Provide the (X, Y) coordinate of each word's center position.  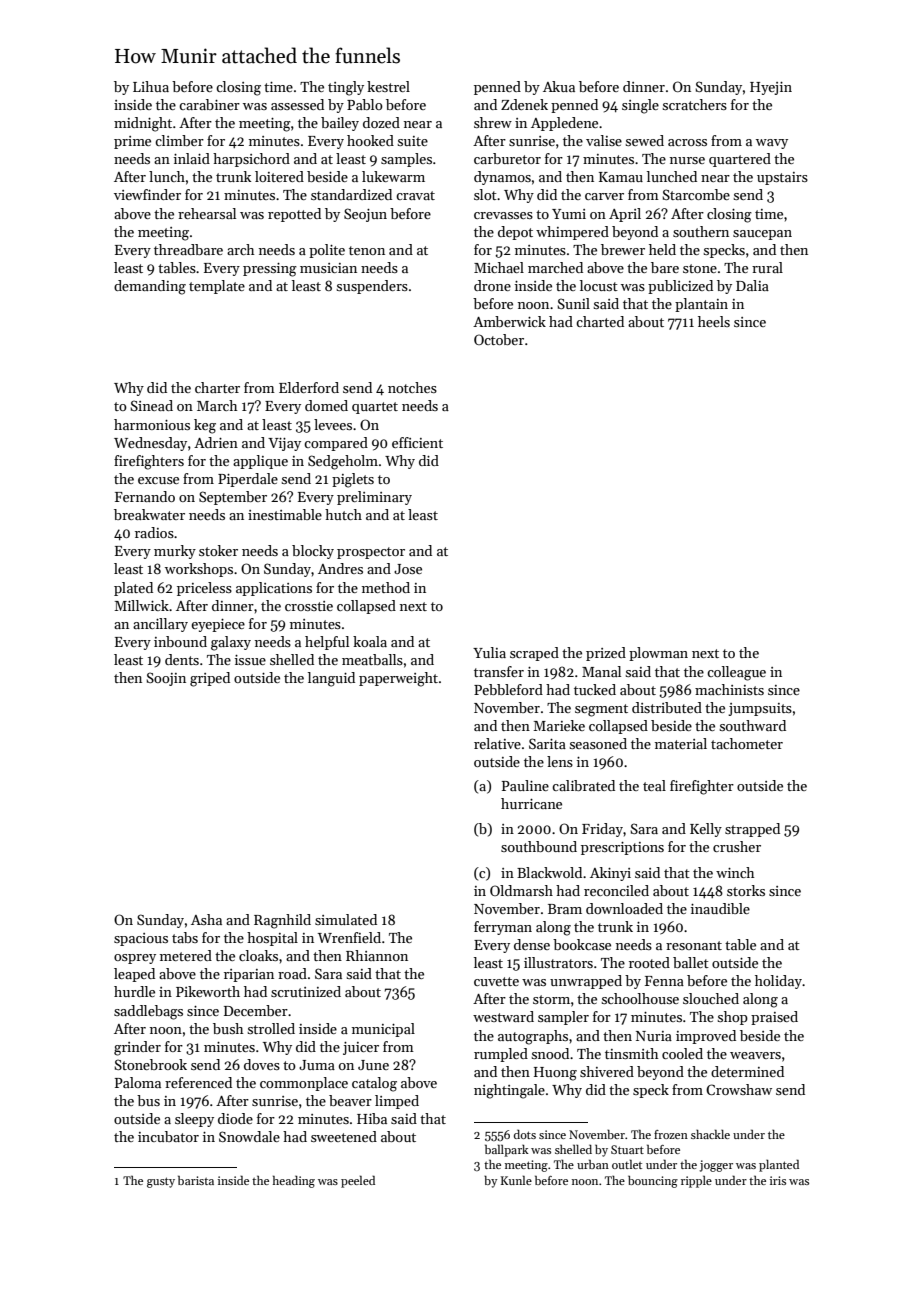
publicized (680, 287)
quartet (375, 408)
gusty (161, 1182)
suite (413, 141)
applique (260, 462)
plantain (701, 305)
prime (132, 142)
